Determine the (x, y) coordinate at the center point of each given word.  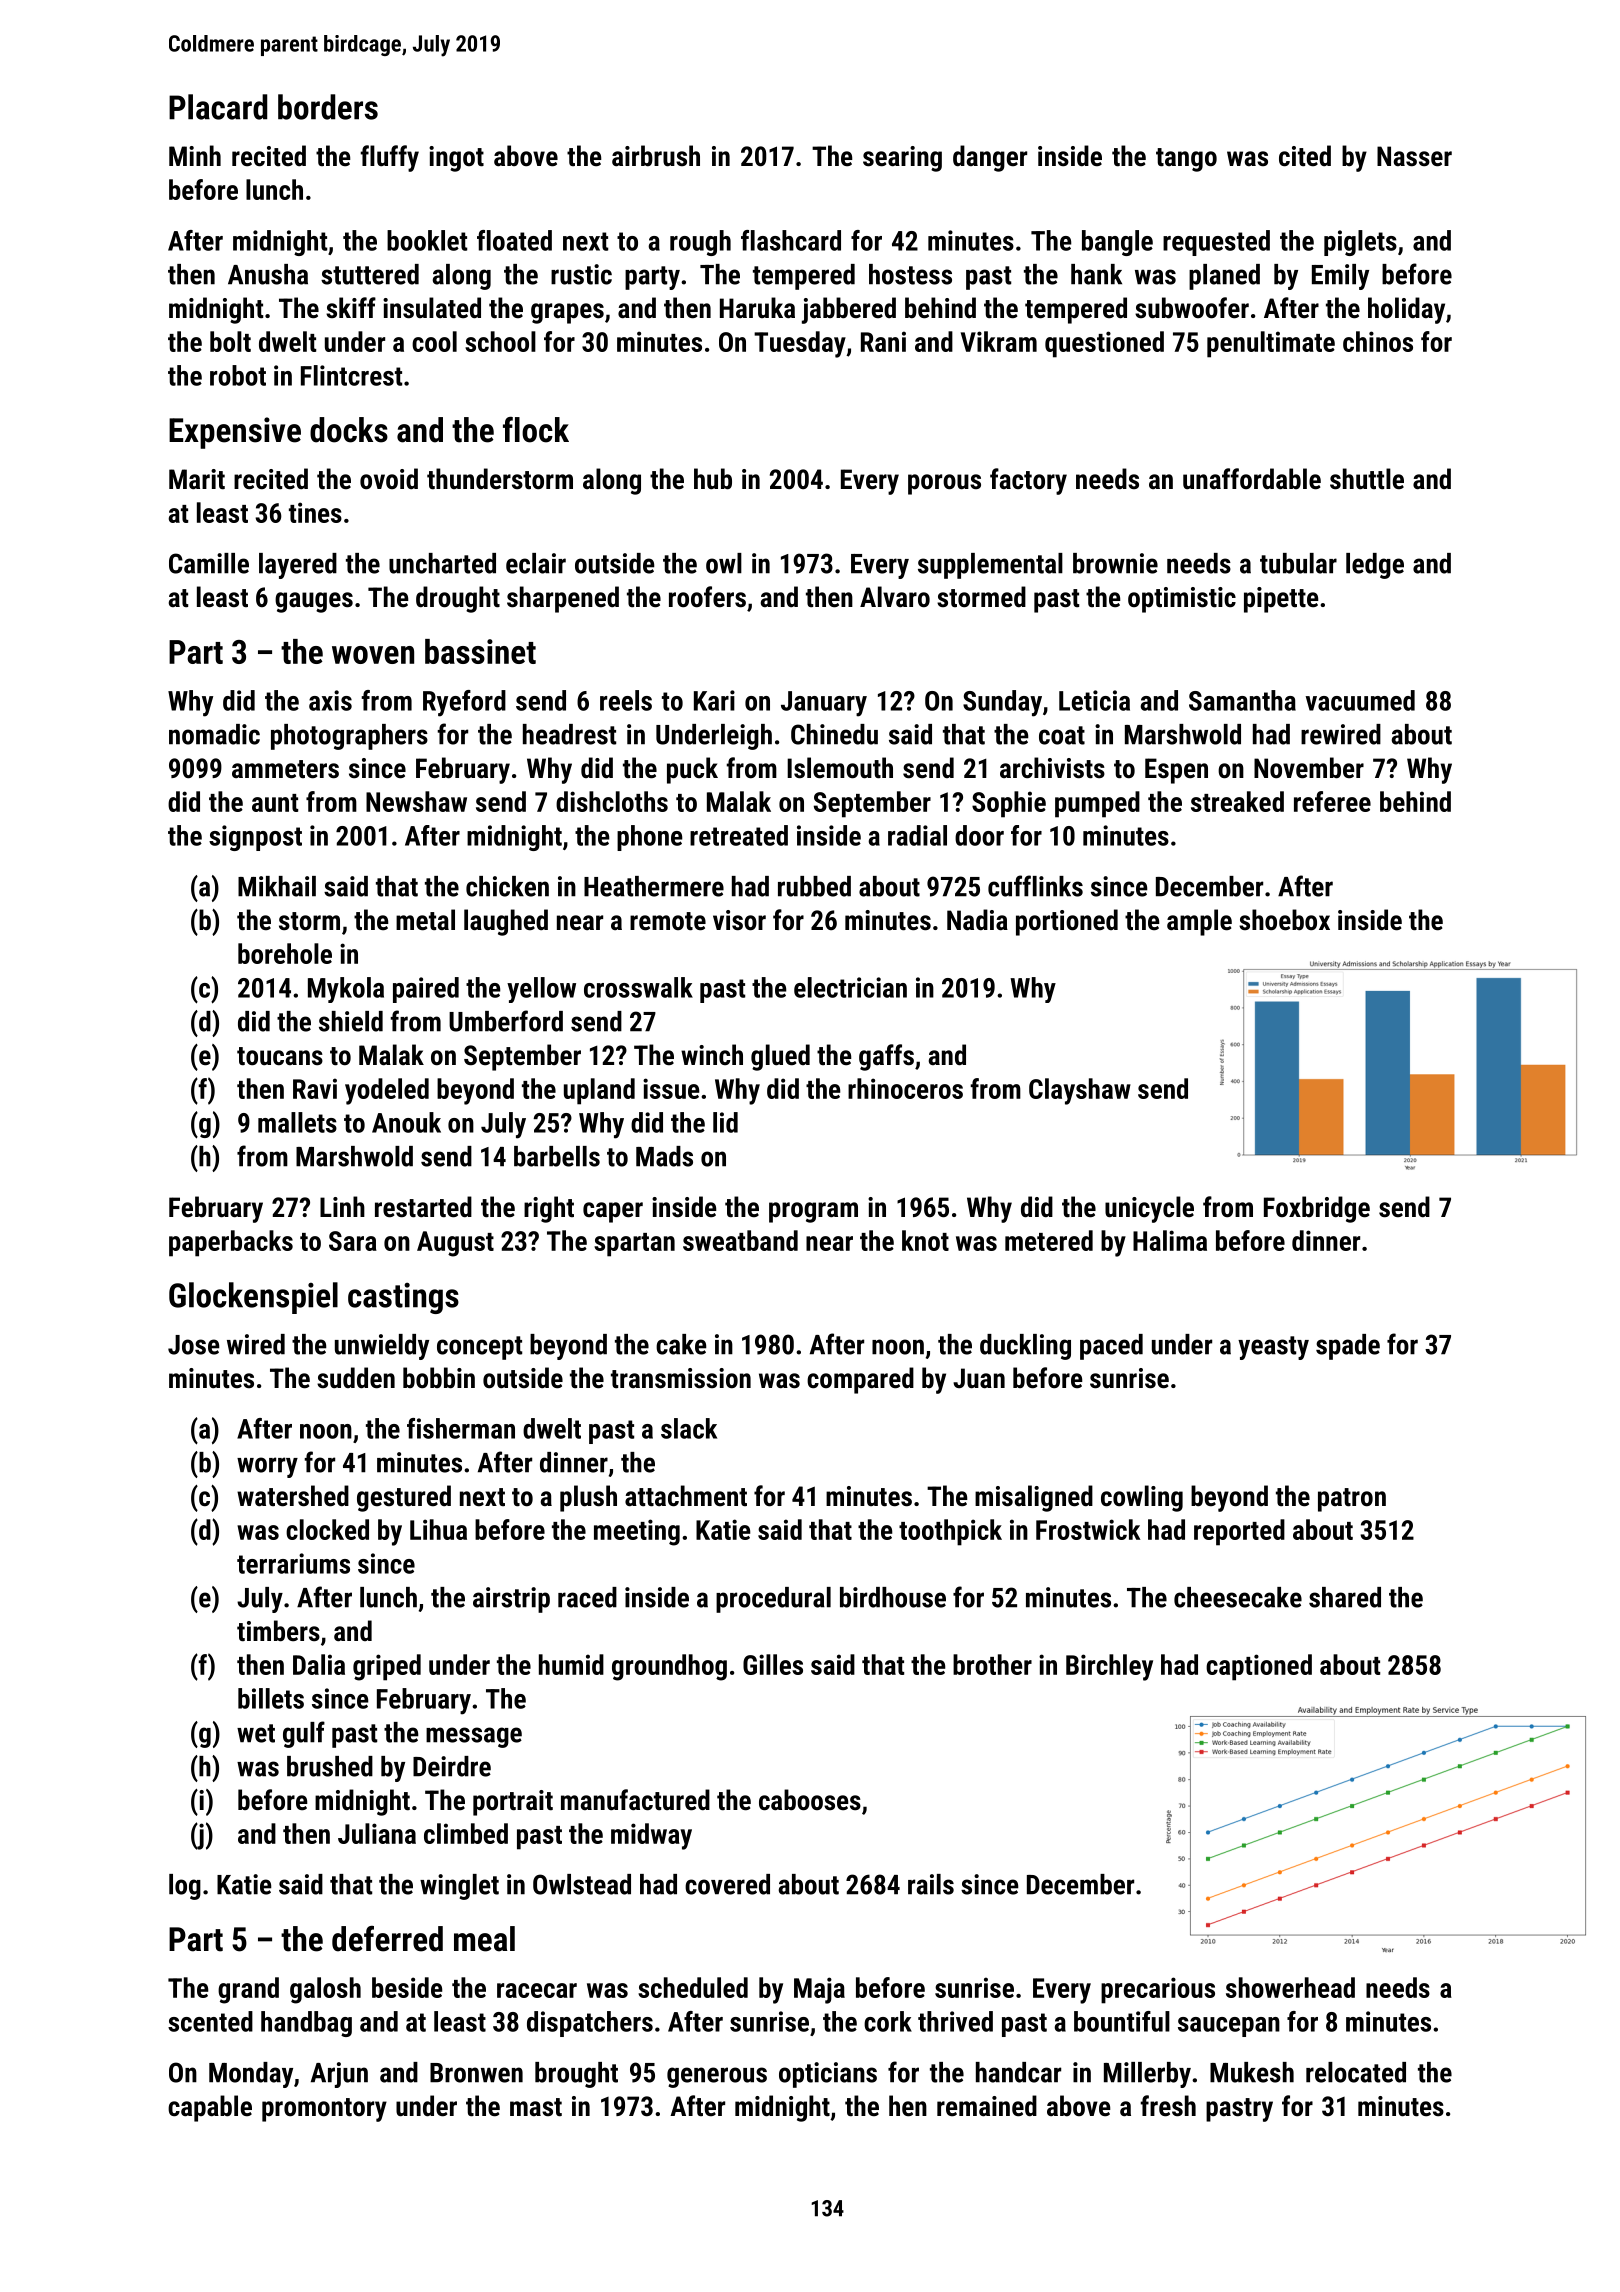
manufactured (635, 1800)
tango (1186, 160)
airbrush (656, 156)
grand (248, 1990)
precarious (1158, 1990)
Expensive (235, 433)
